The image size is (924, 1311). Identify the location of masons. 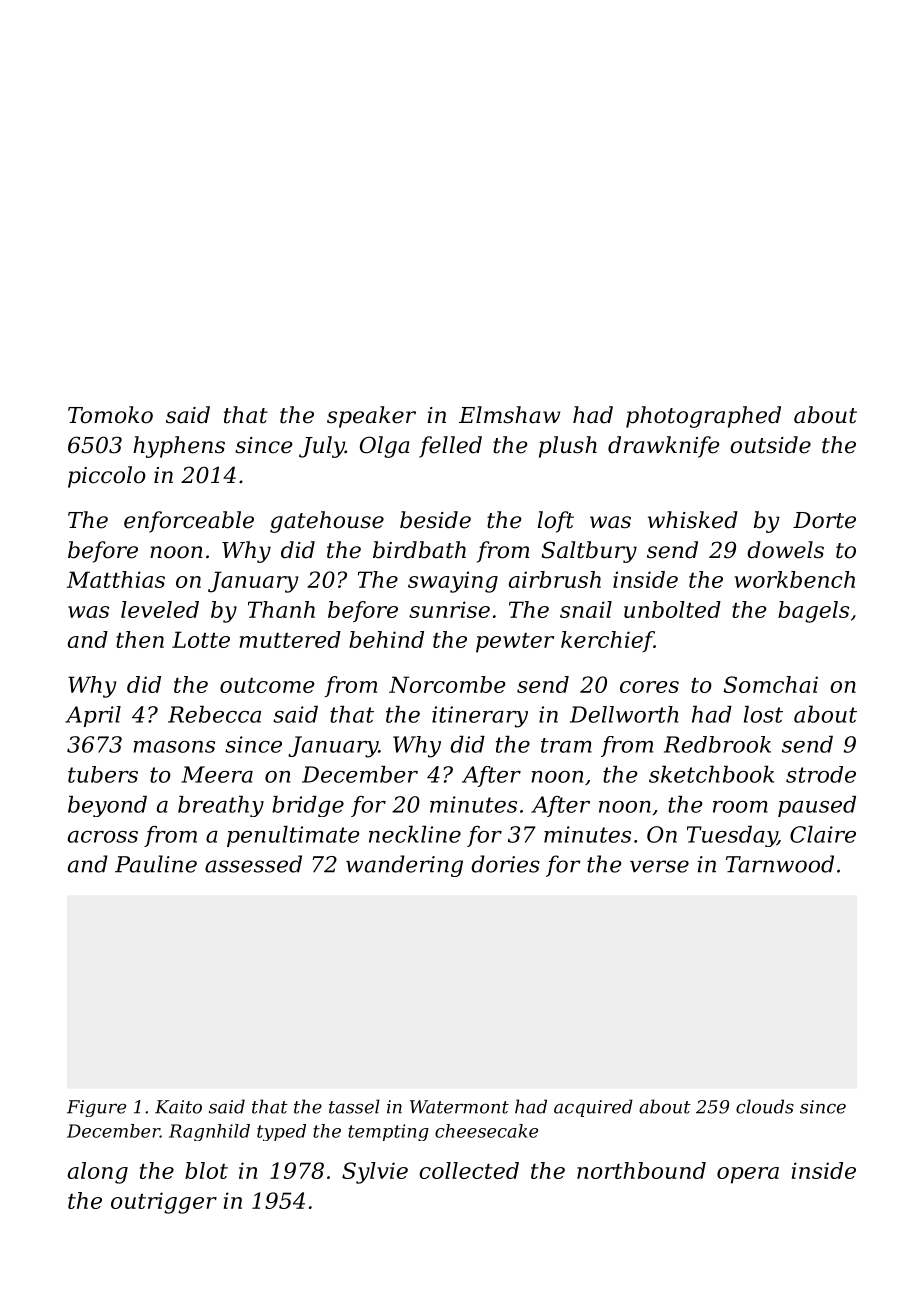
(174, 747).
